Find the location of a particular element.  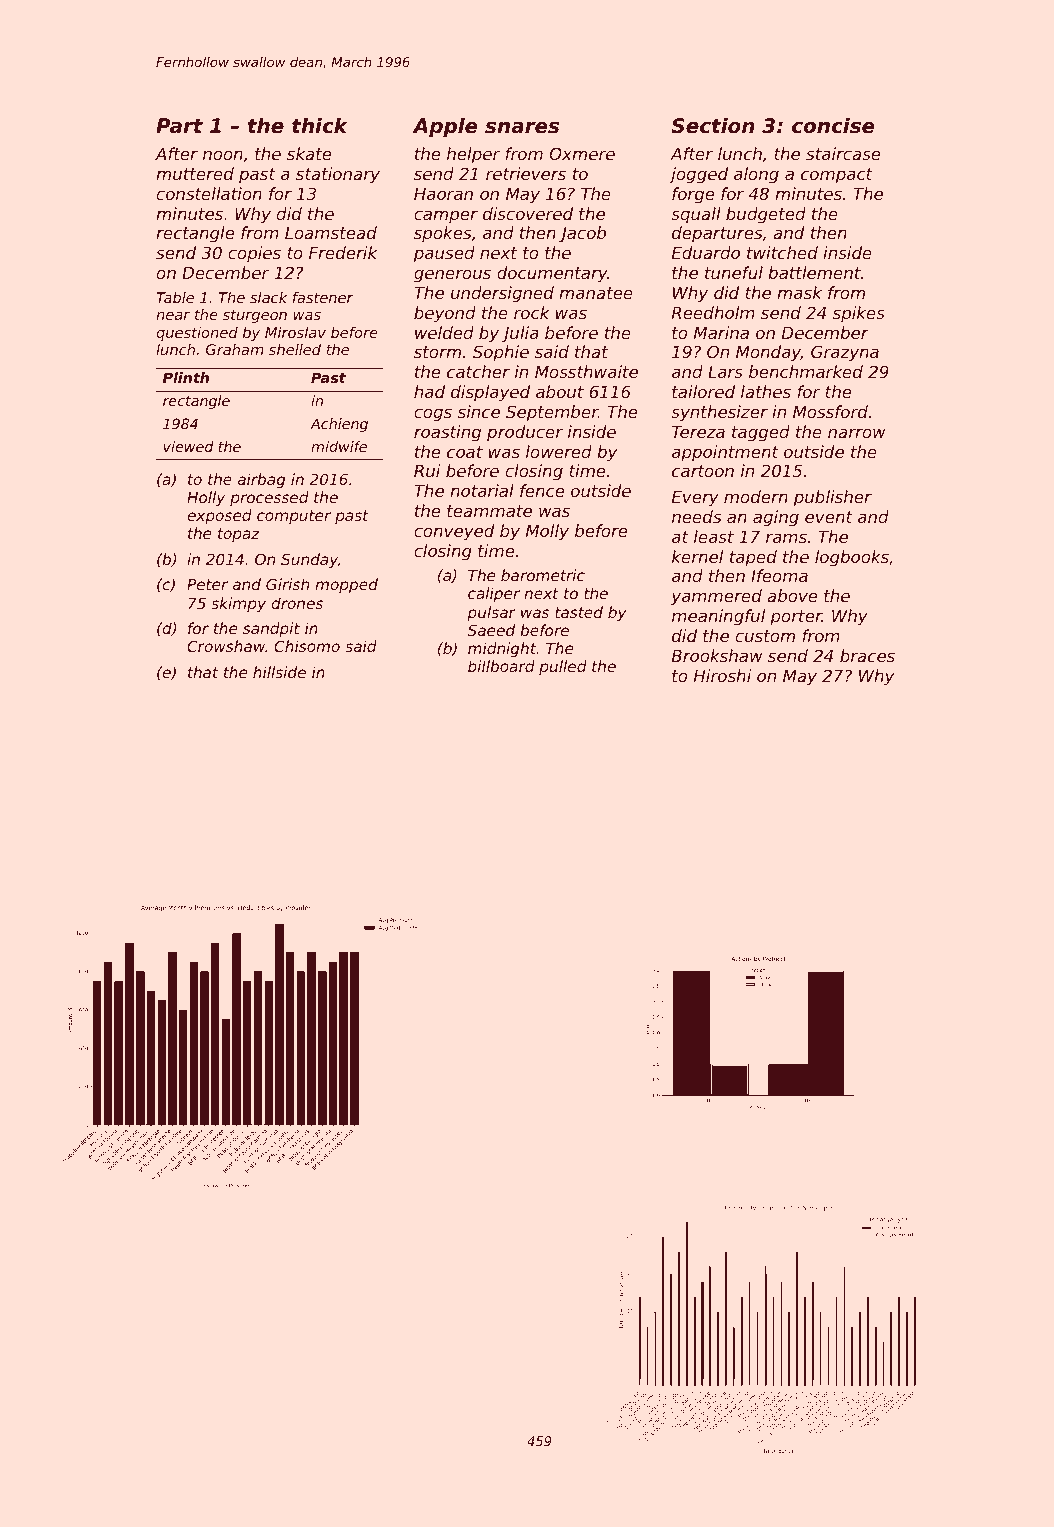

lowered is located at coordinates (559, 451).
